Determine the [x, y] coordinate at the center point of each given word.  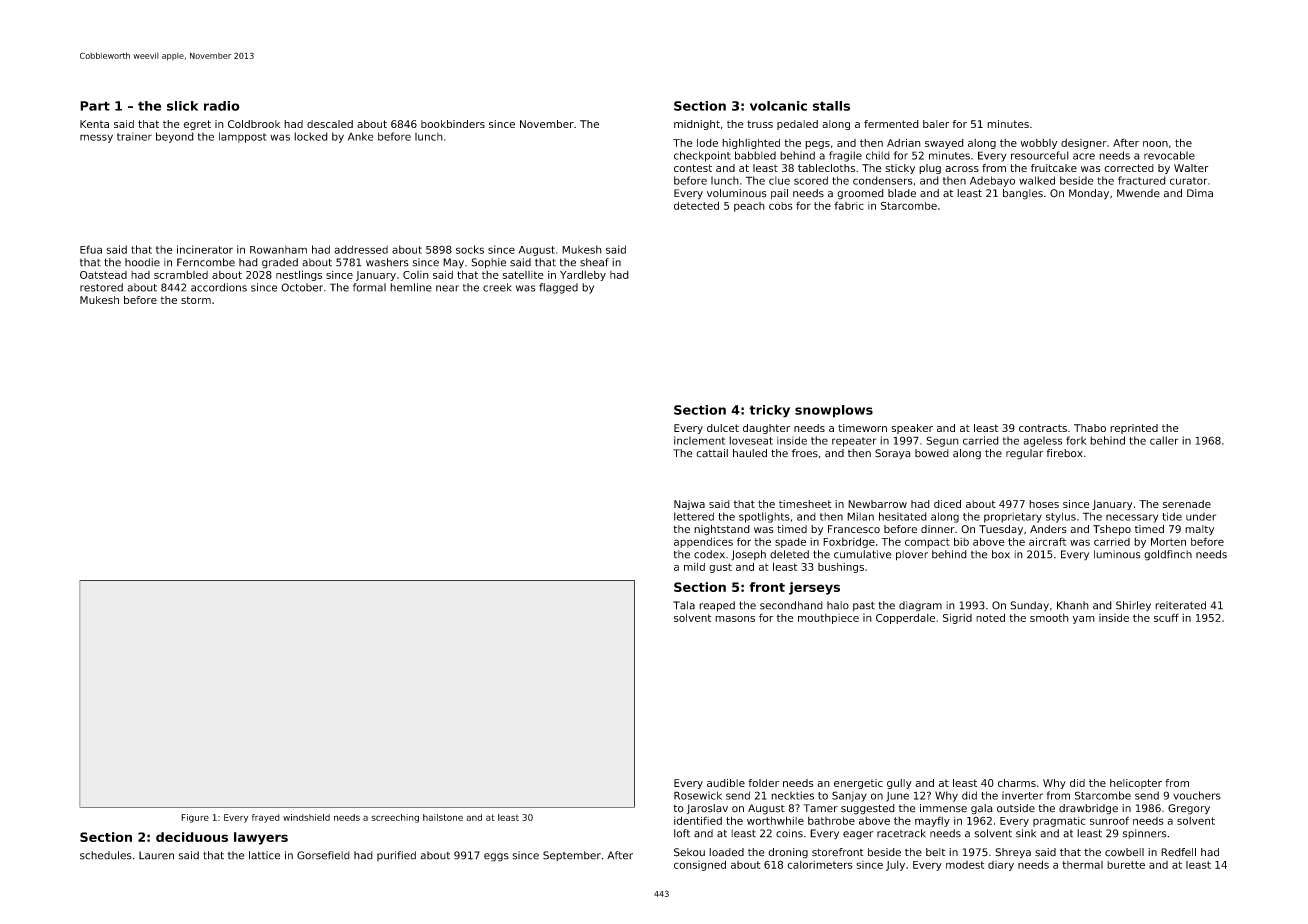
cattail [712, 453]
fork [1076, 440]
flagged [558, 288]
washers [387, 262]
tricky [769, 411]
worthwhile [775, 820]
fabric [849, 205]
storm [196, 300]
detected [696, 205]
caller [1164, 440]
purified [396, 856]
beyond [175, 137]
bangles [1023, 194]
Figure [195, 818]
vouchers [1197, 795]
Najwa [689, 505]
